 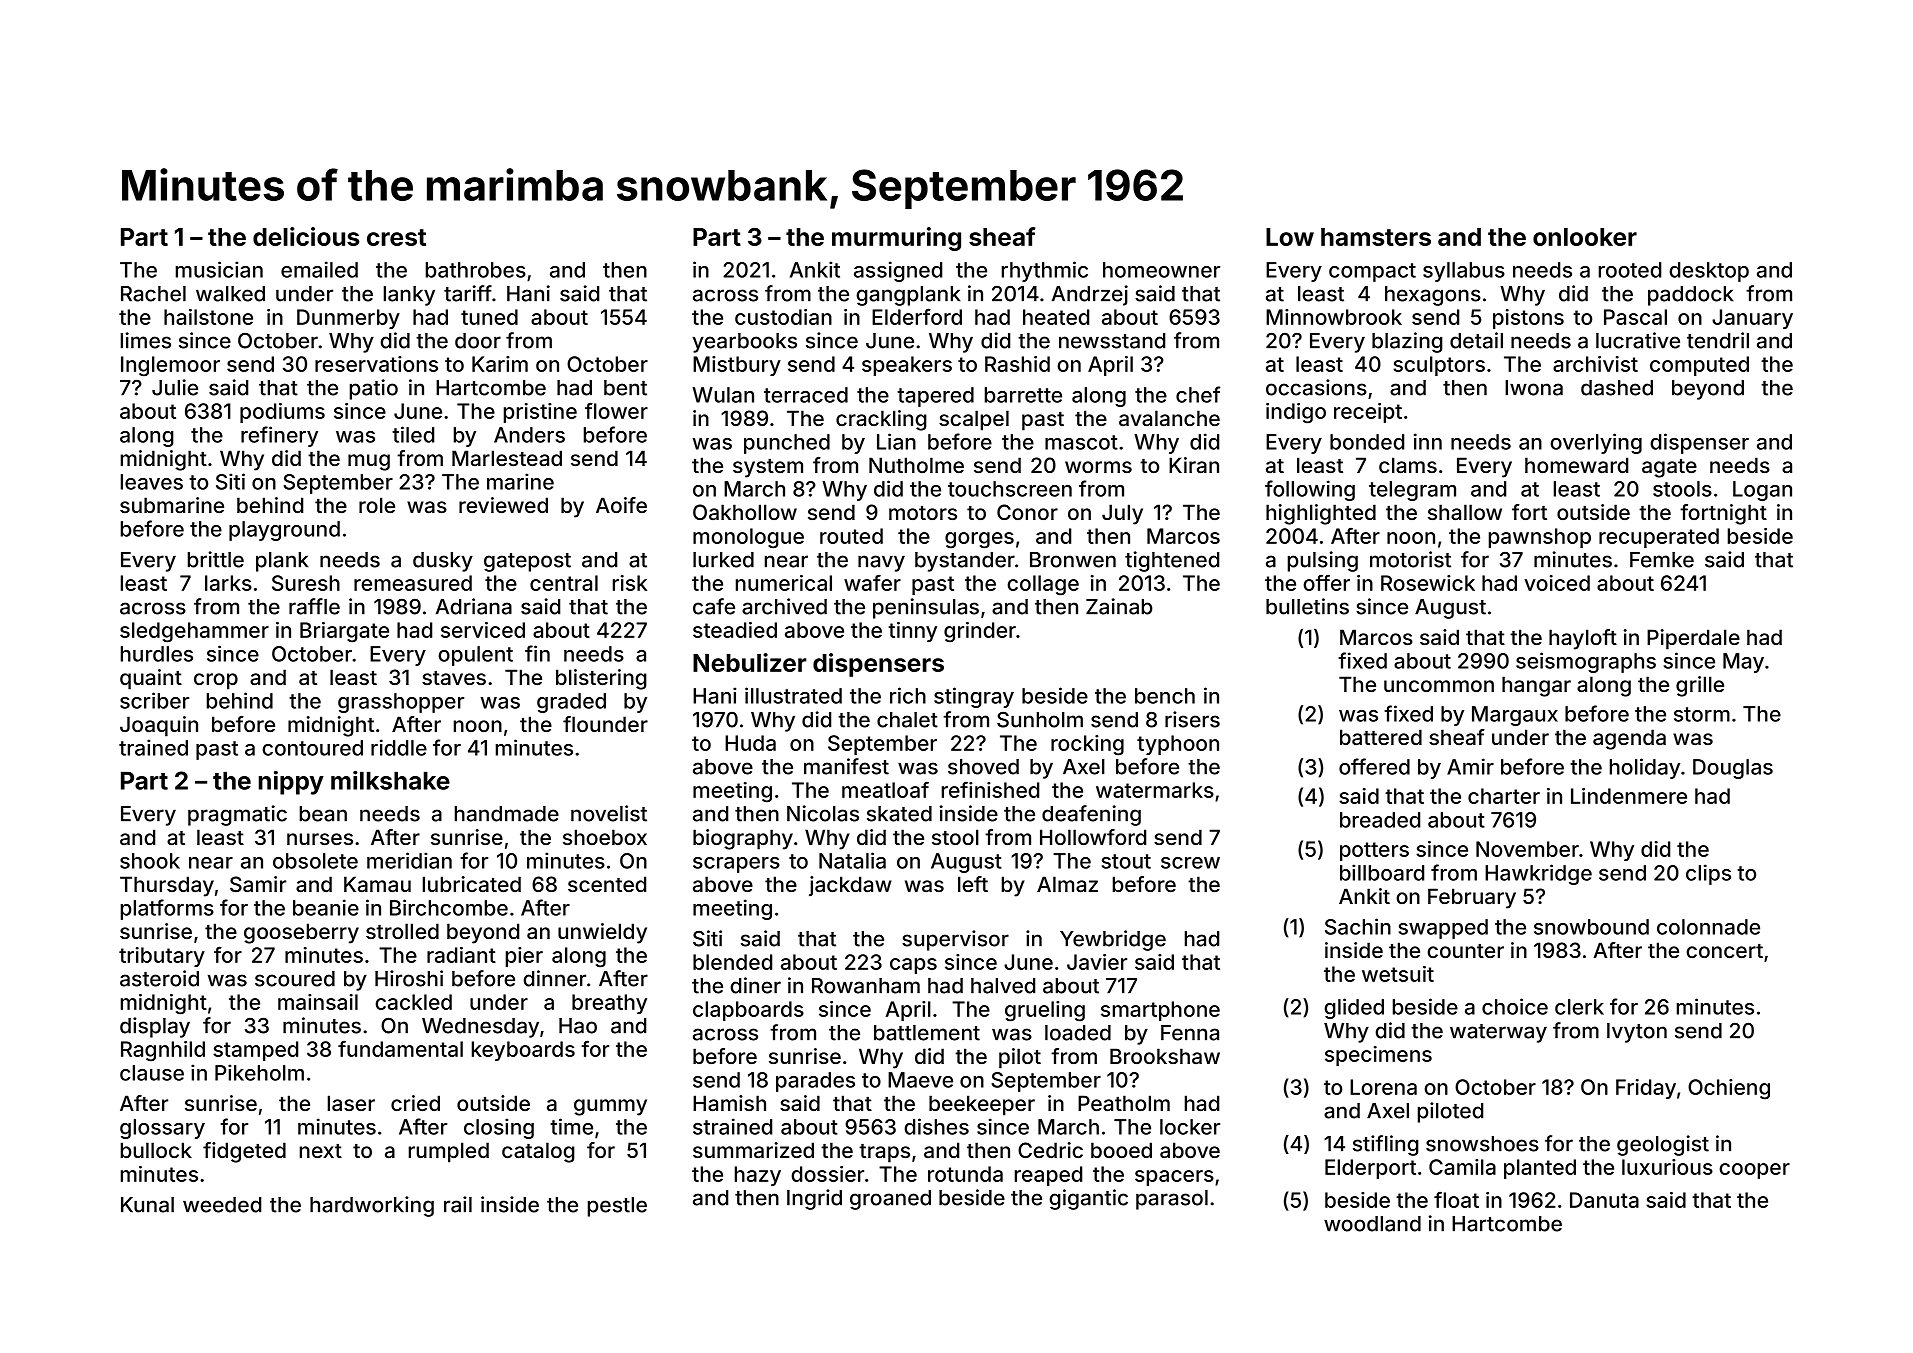 I want to click on Bronwen, so click(x=1073, y=560).
